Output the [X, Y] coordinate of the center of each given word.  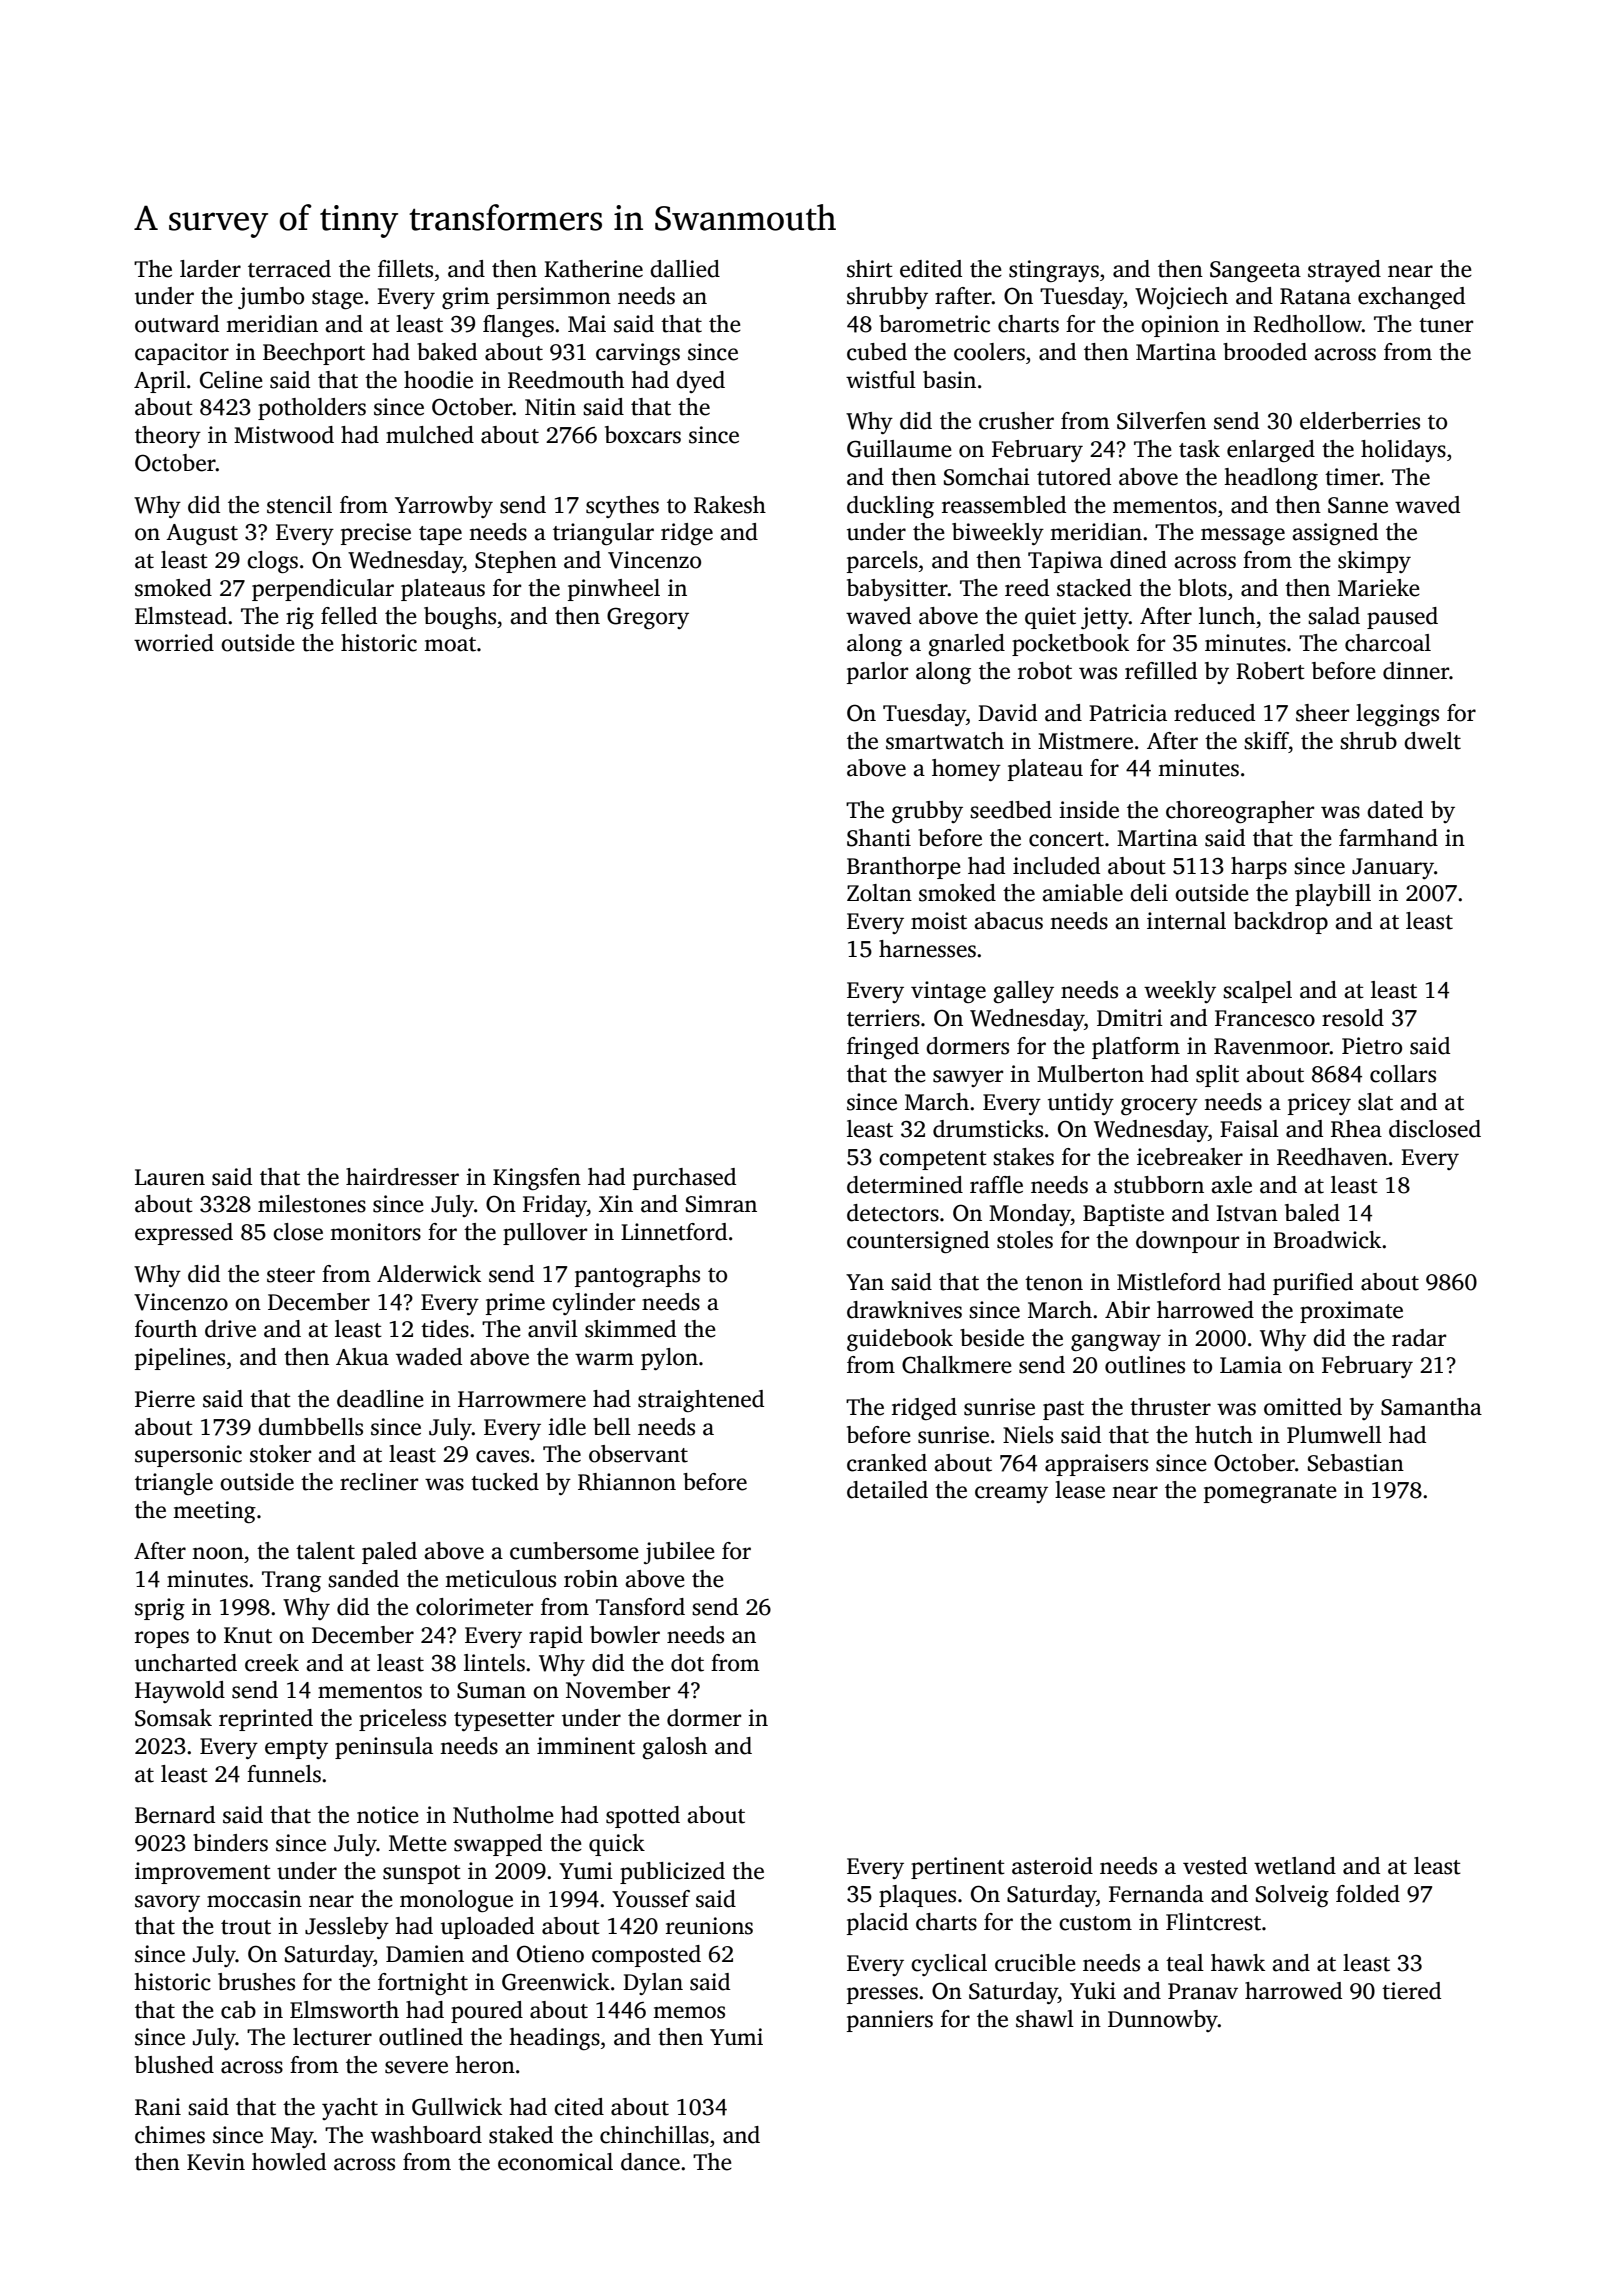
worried [174, 643]
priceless [402, 1720]
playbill [1333, 895]
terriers [883, 1018]
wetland [1295, 1866]
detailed [887, 1490]
